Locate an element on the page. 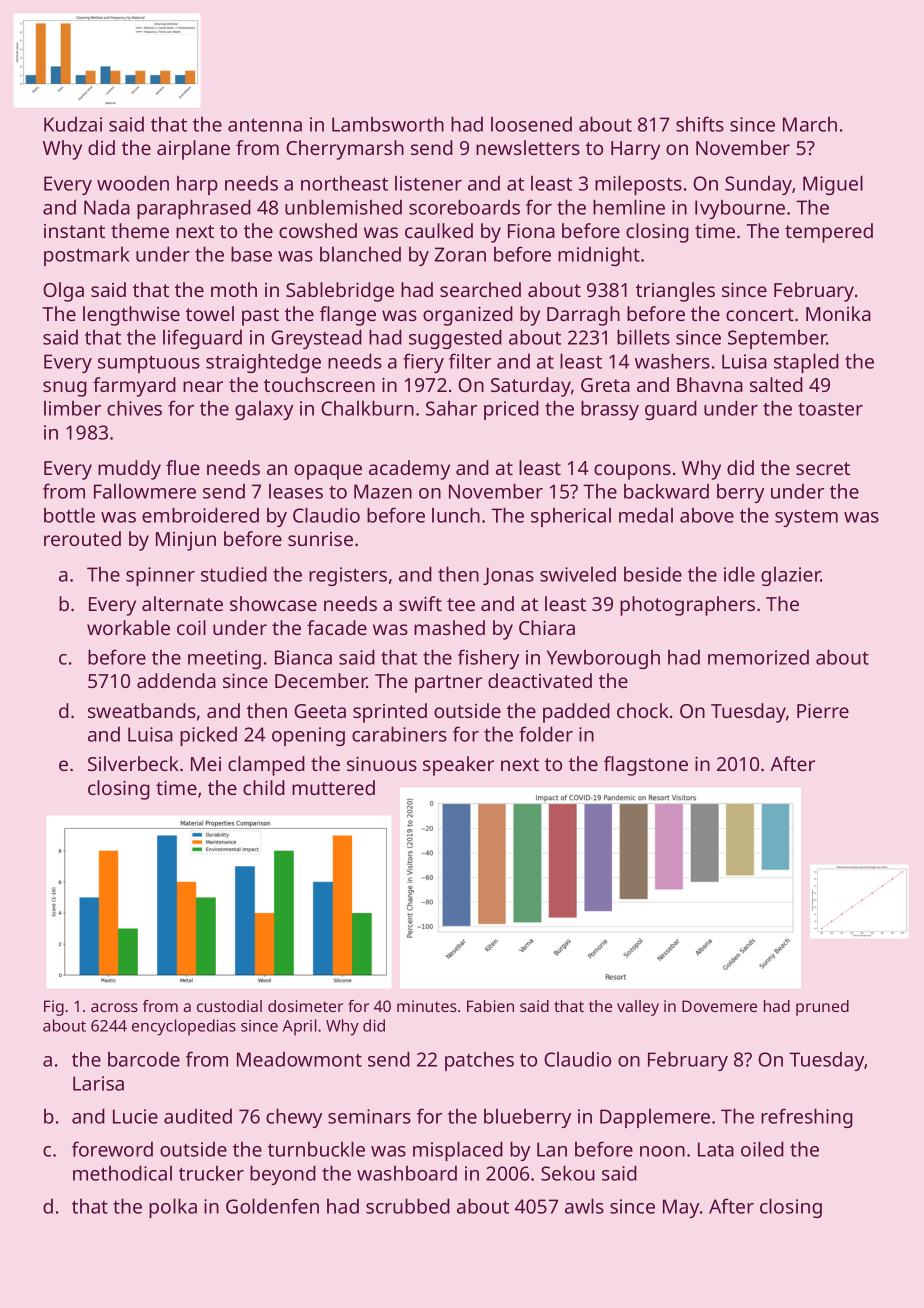 Image resolution: width=924 pixels, height=1308 pixels. idle is located at coordinates (739, 574).
